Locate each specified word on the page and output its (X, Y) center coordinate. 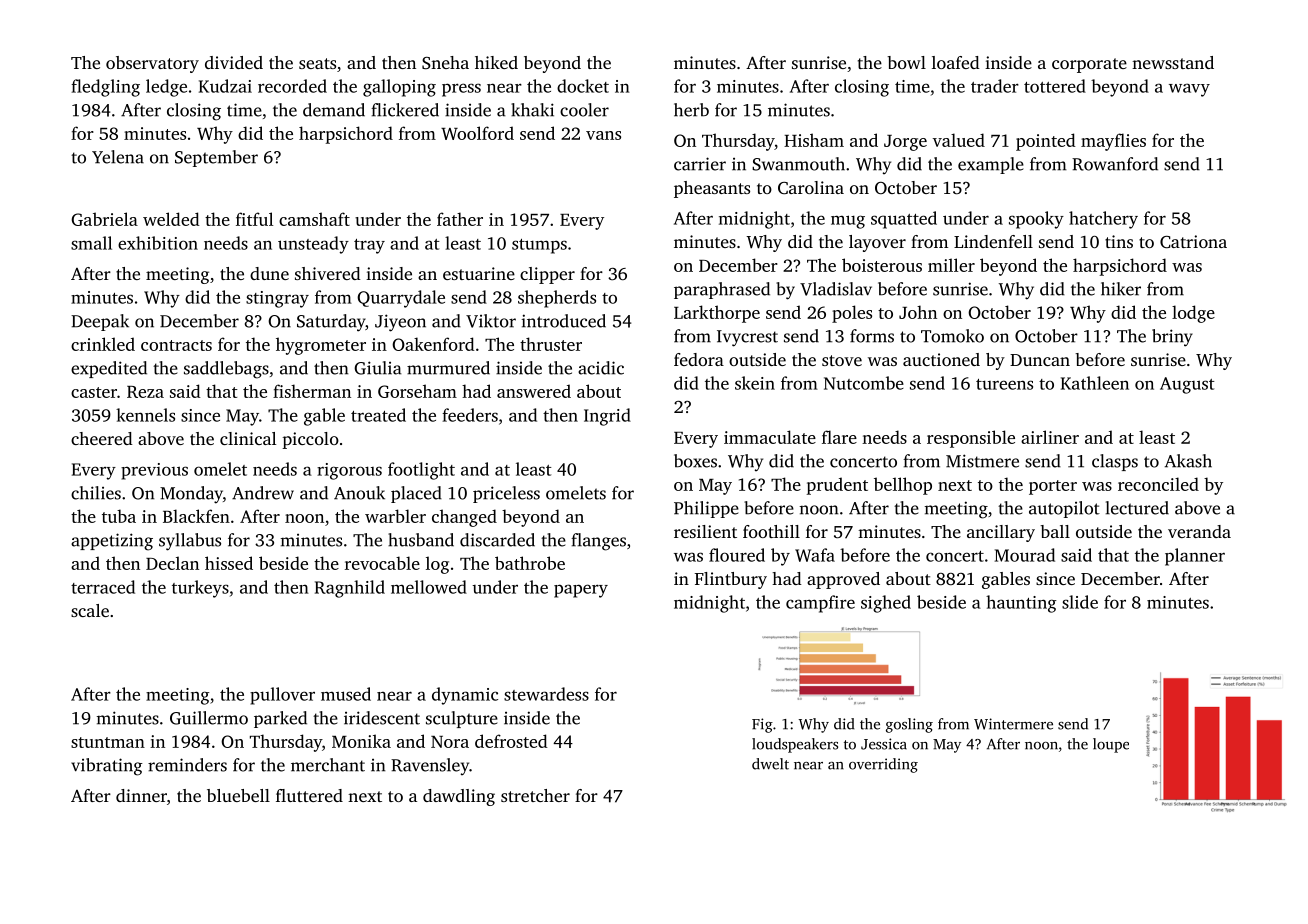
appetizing (112, 542)
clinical (248, 438)
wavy (1189, 90)
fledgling (105, 88)
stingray (277, 299)
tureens (1004, 384)
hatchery (1103, 220)
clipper (547, 275)
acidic (601, 368)
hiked (496, 62)
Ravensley (430, 766)
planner (1195, 557)
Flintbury (731, 580)
